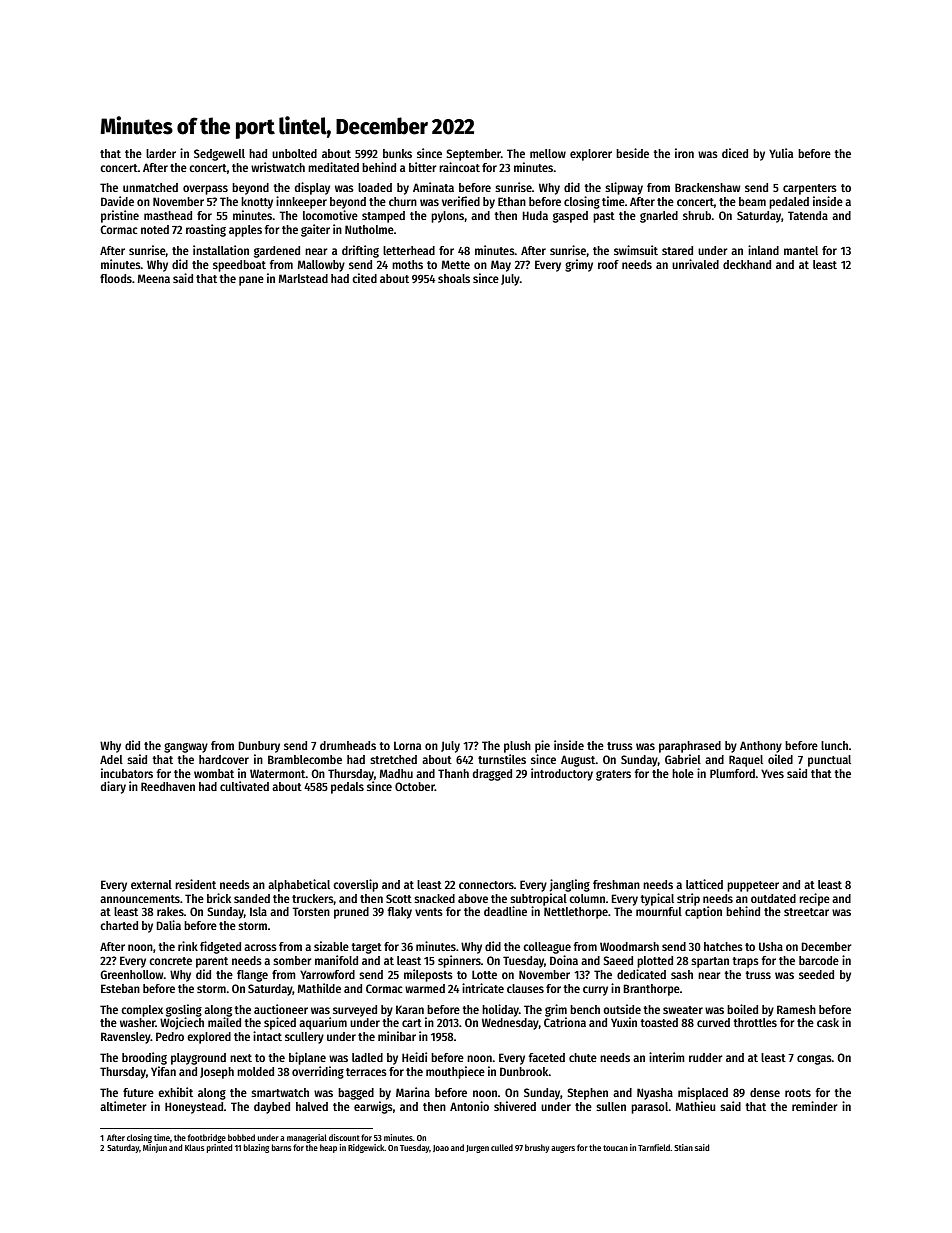 The image size is (952, 1233). I want to click on Jurgen, so click(477, 1149).
